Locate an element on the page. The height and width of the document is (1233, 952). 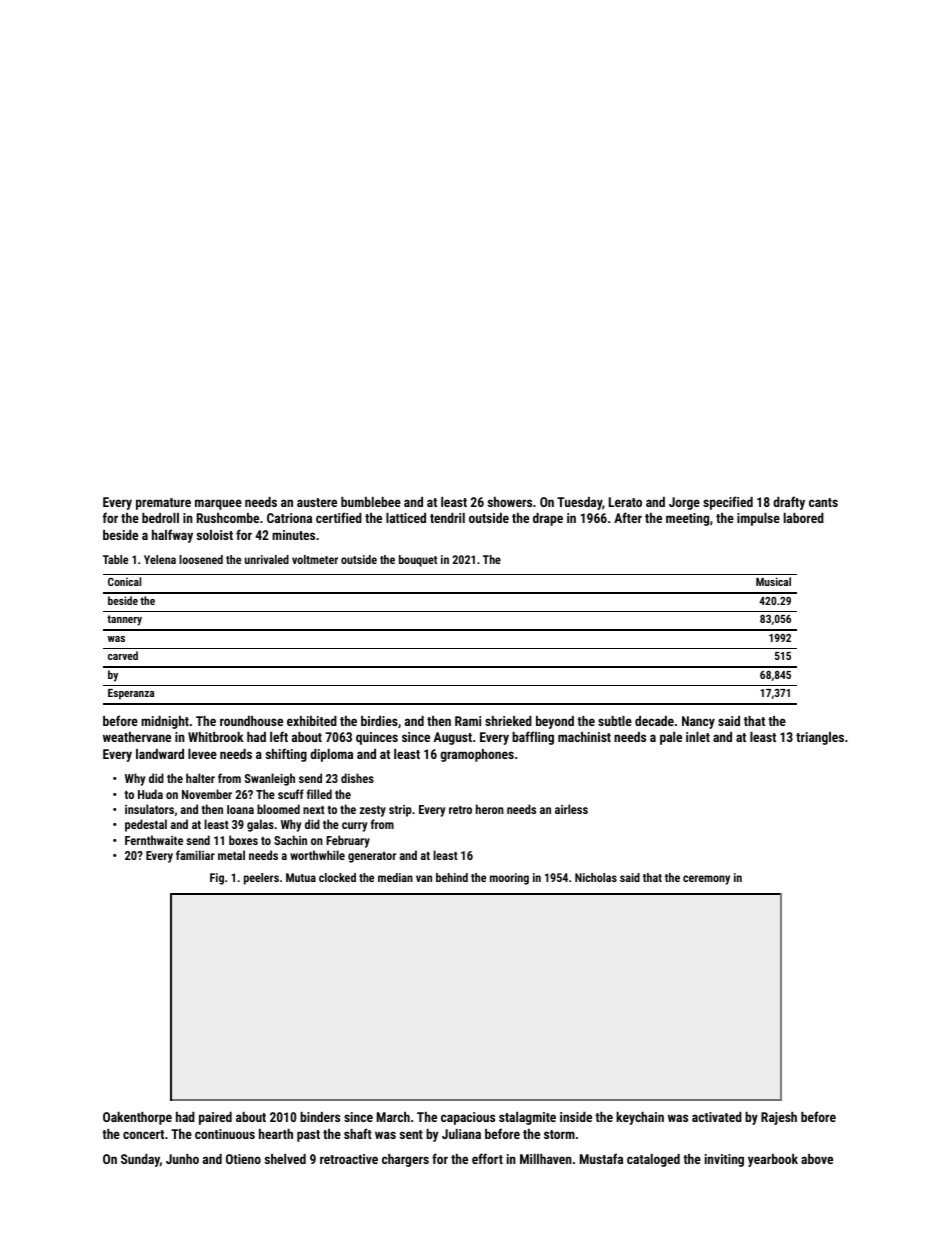
Rami is located at coordinates (468, 721).
